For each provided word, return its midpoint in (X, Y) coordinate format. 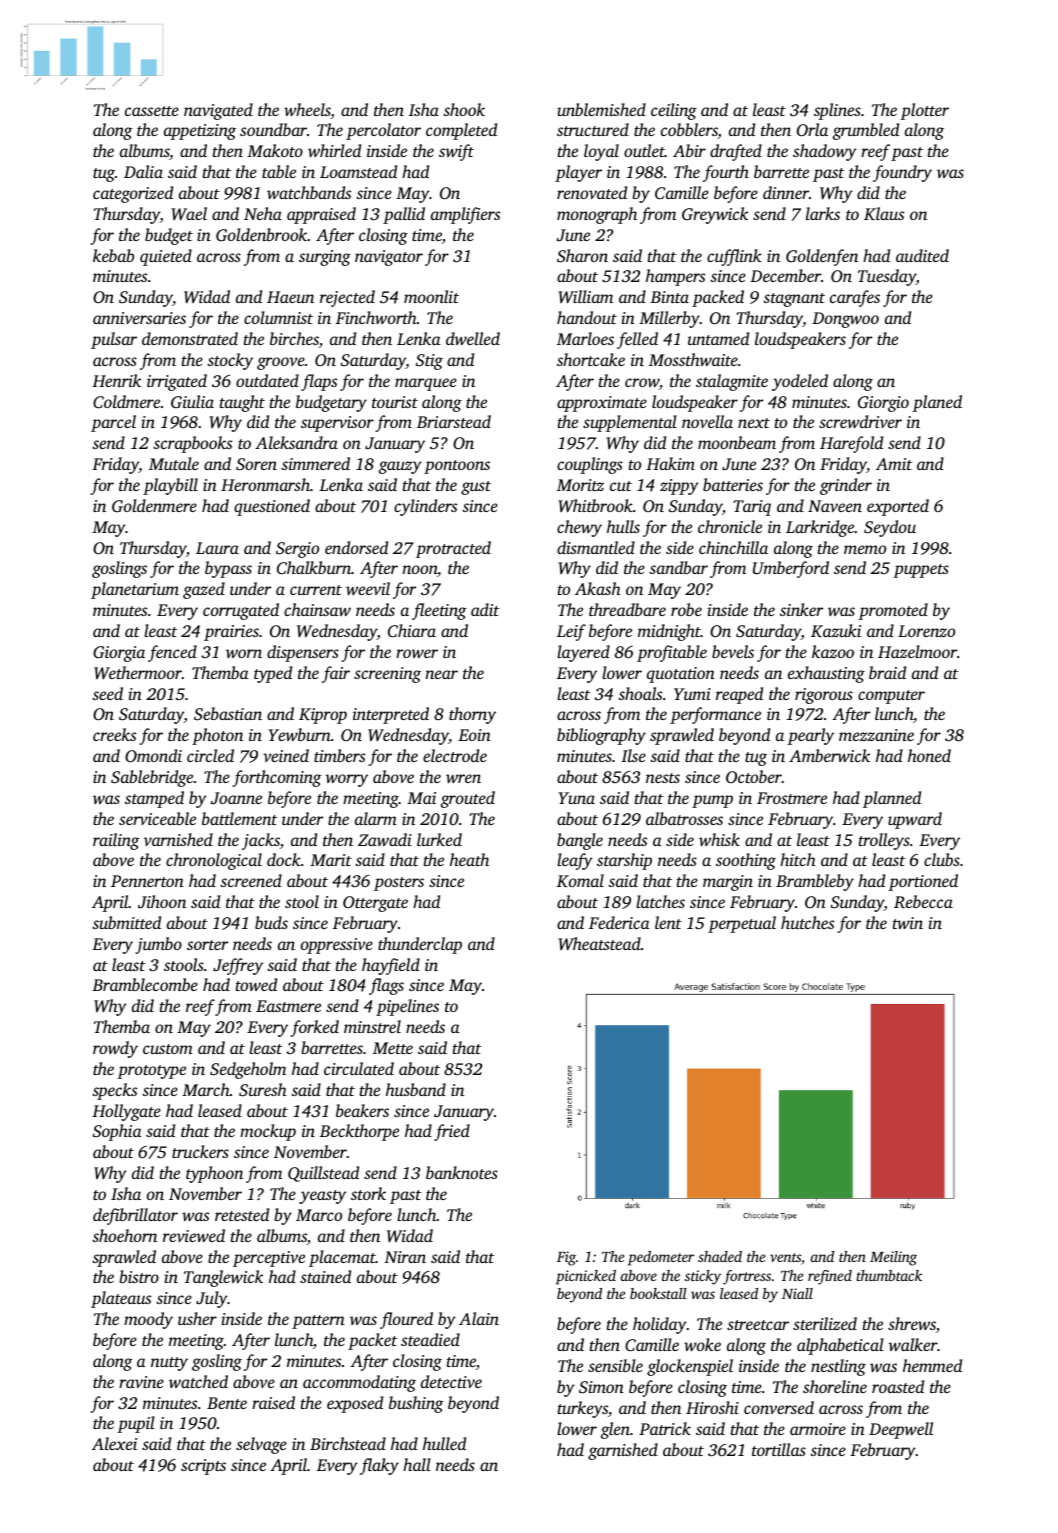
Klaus (884, 213)
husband (416, 1089)
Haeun (290, 297)
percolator (383, 131)
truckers (200, 1151)
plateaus (121, 1299)
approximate (602, 404)
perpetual (742, 924)
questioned (272, 507)
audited (922, 255)
